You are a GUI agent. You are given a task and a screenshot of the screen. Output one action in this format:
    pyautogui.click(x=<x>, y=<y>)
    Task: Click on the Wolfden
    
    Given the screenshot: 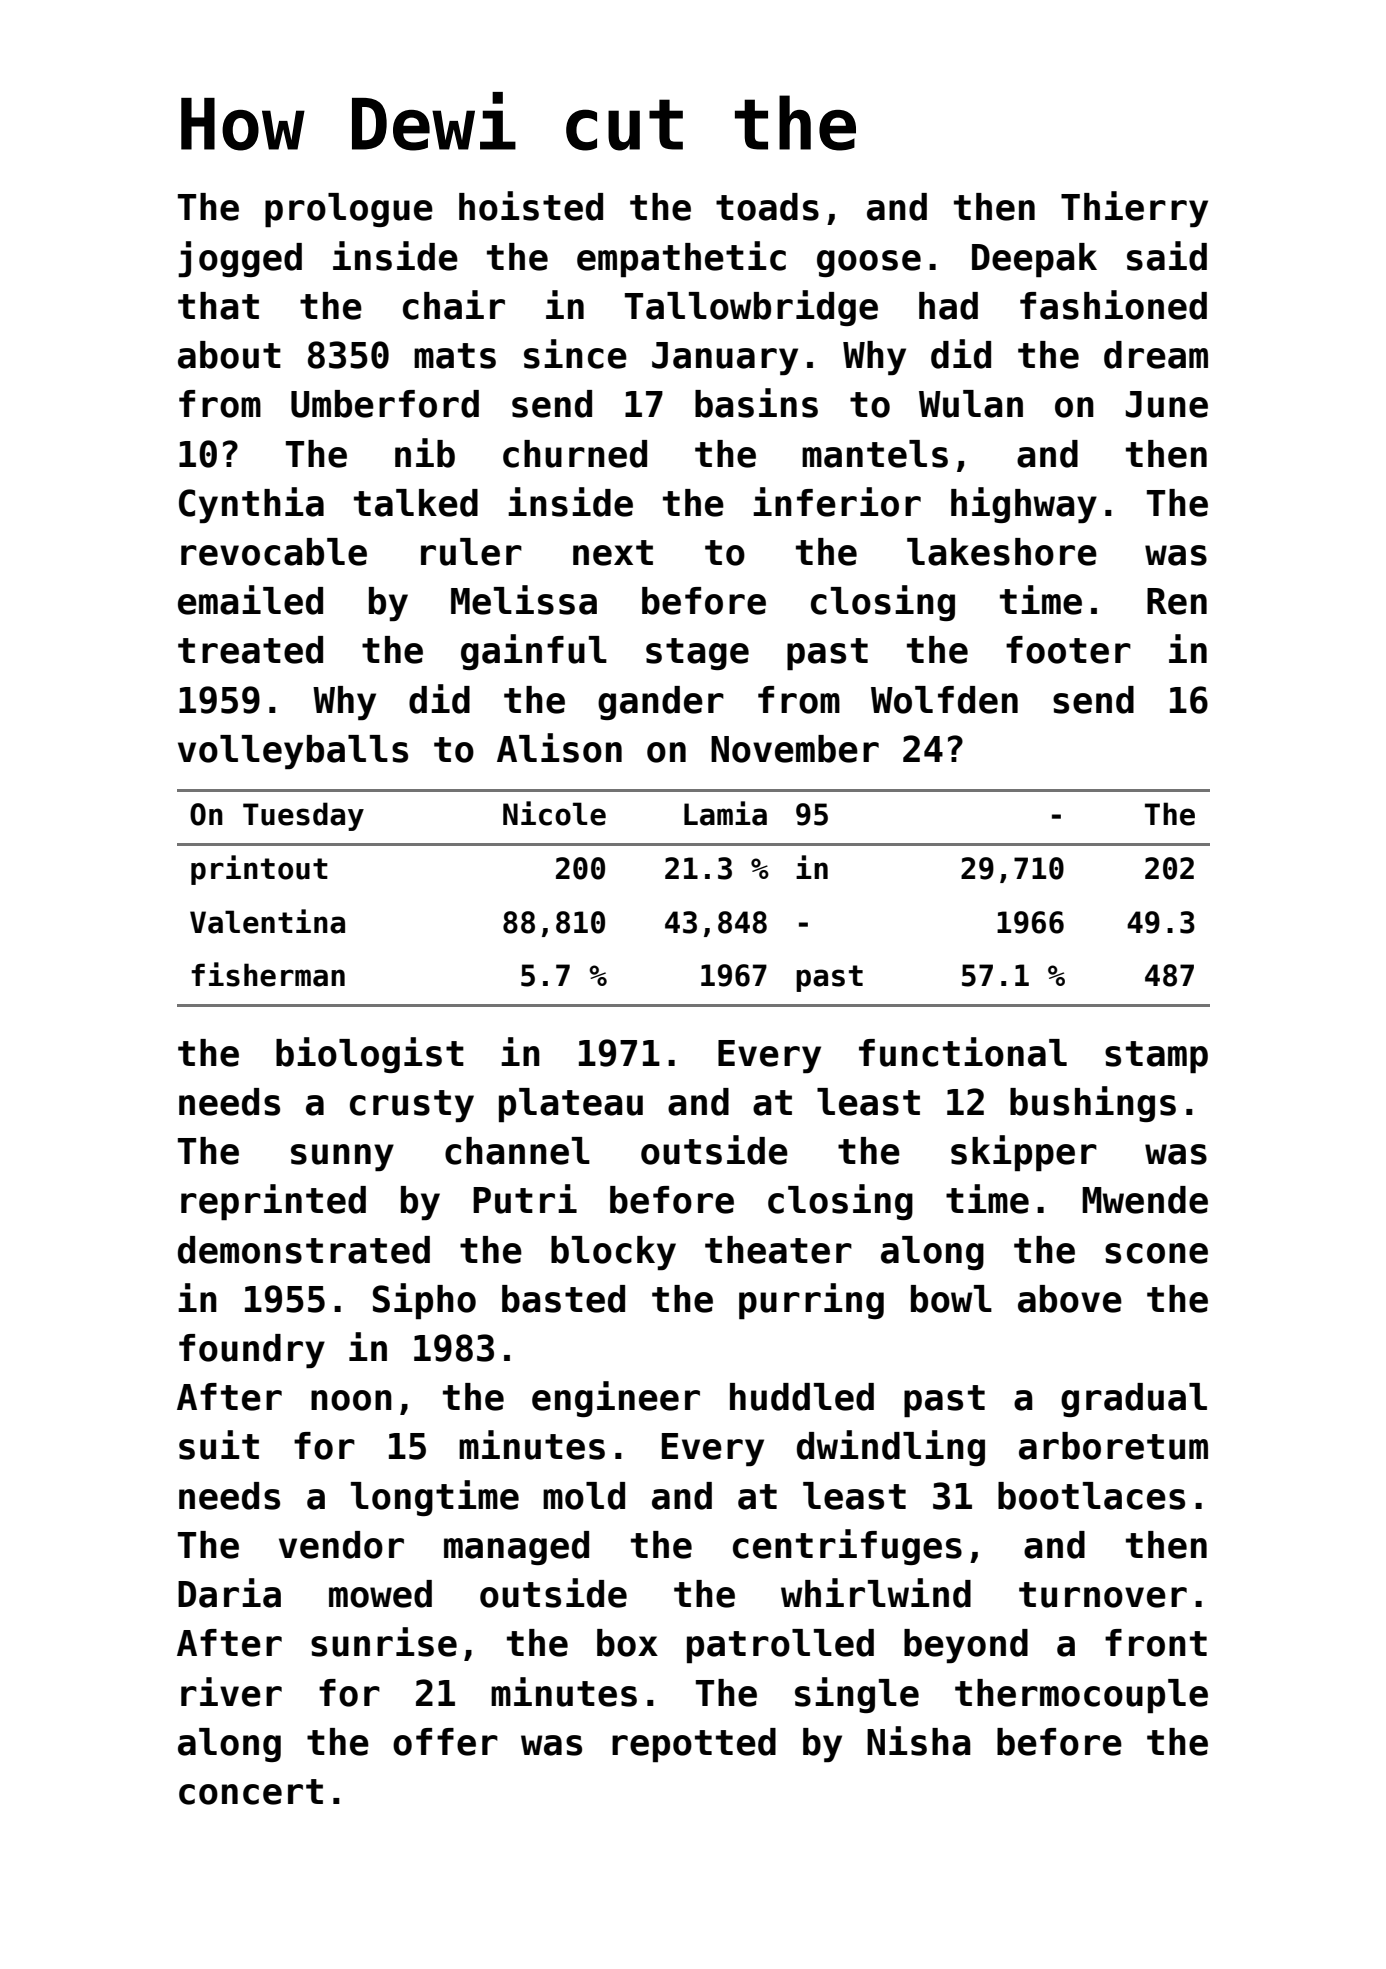 What is the action you would take?
    pyautogui.click(x=944, y=700)
